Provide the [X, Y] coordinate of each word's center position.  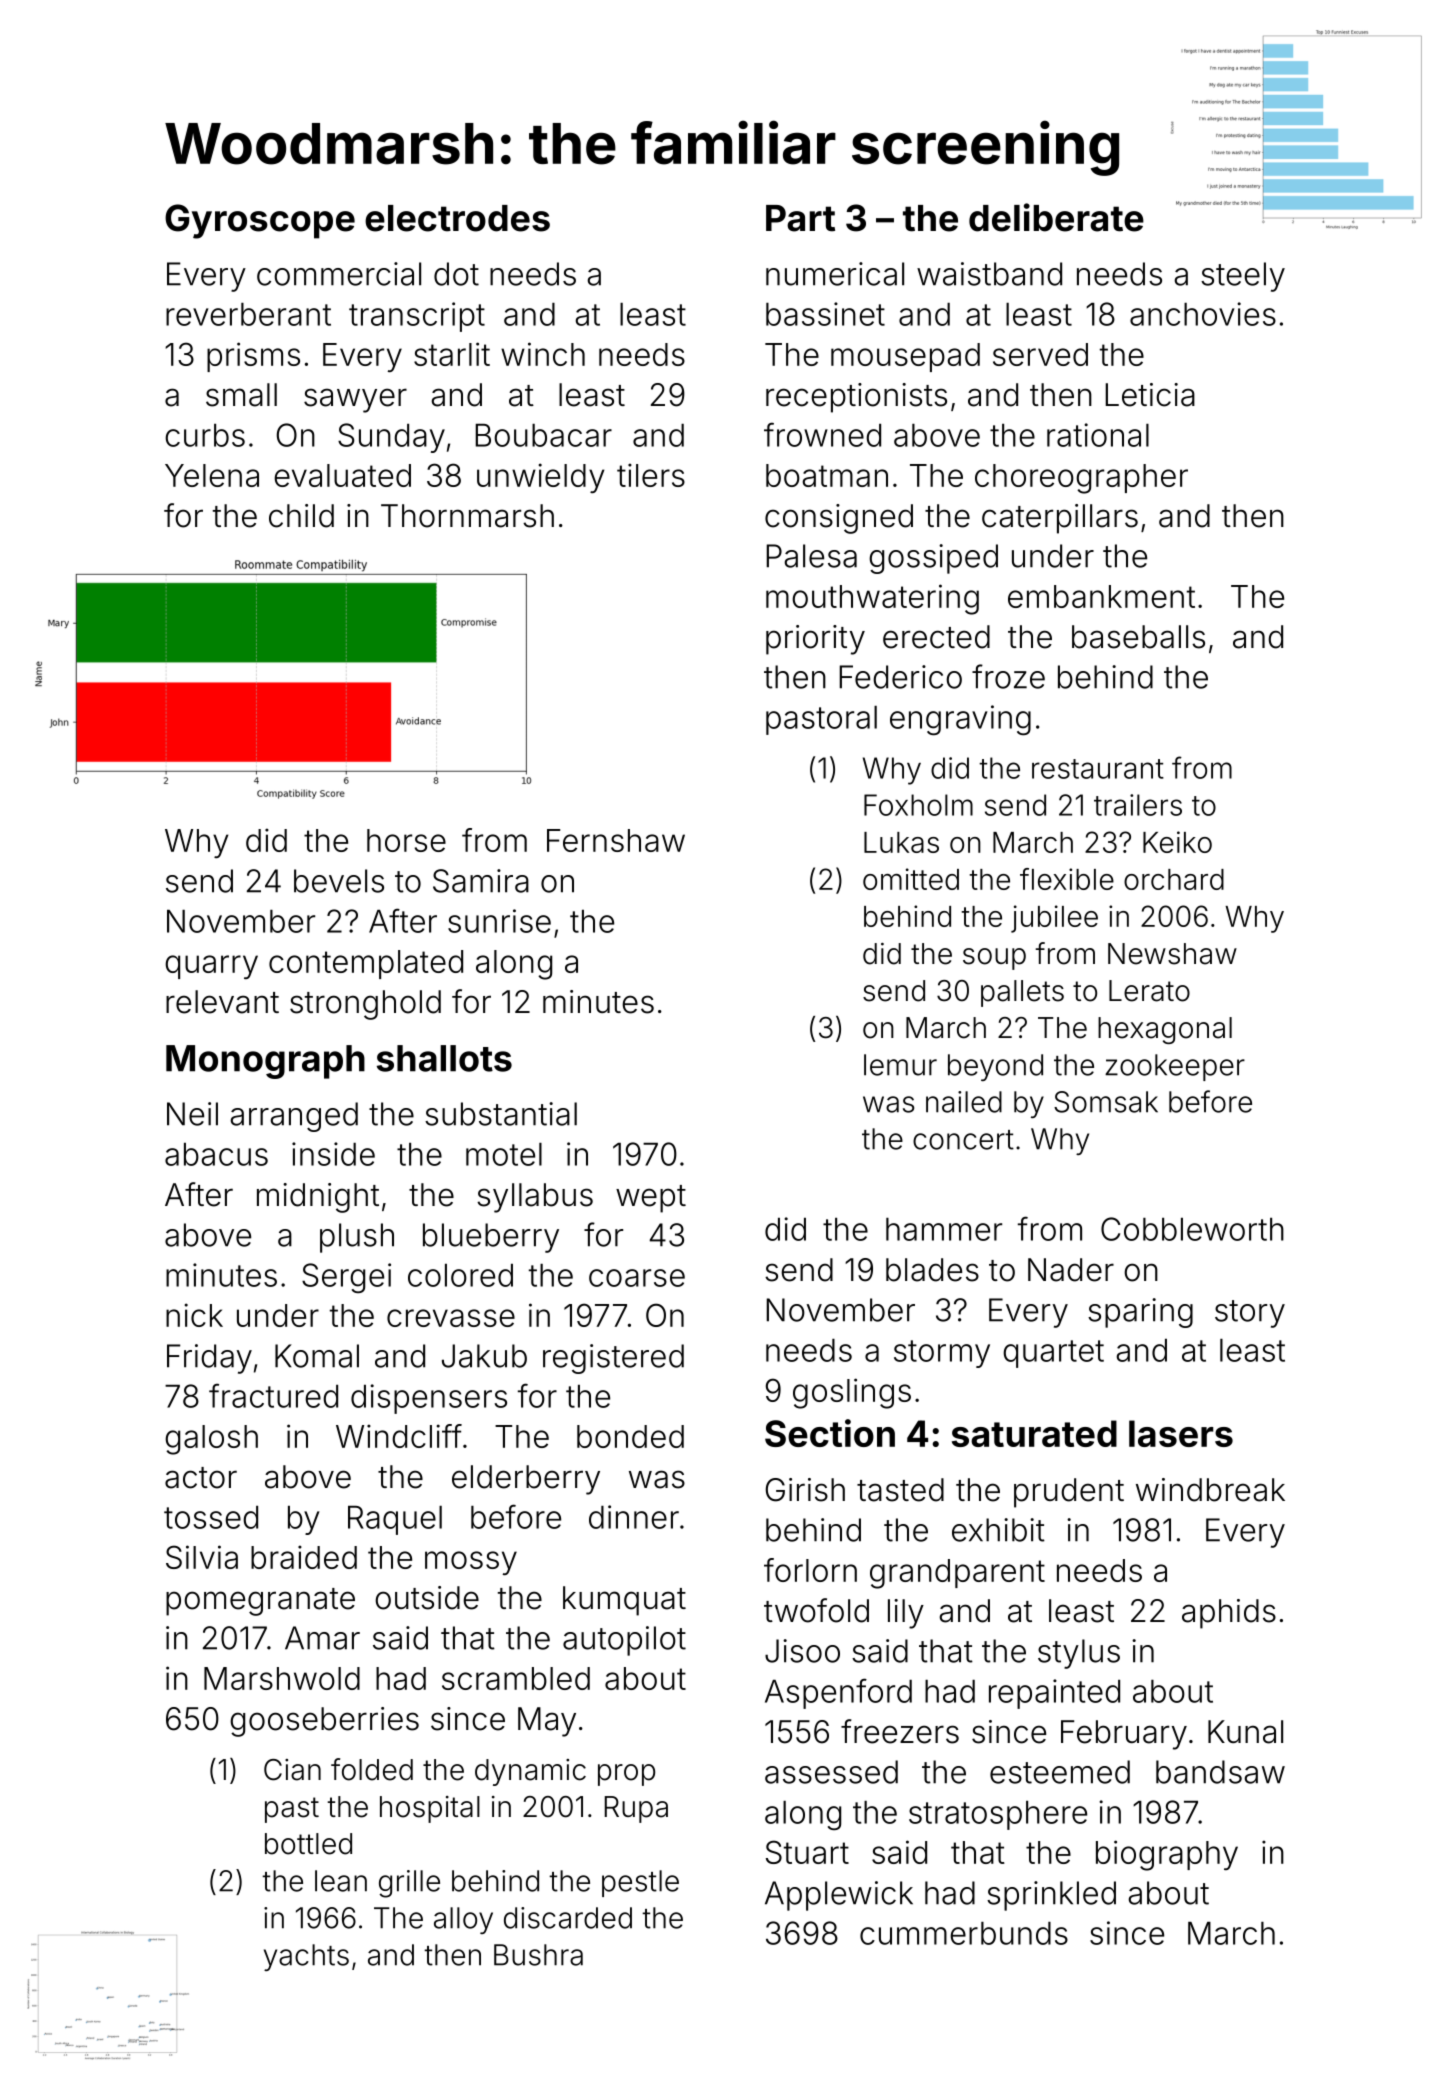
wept [651, 1199]
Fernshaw [616, 840]
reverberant [248, 314]
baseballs [1138, 637]
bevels [339, 881]
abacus [216, 1154]
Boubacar [543, 435]
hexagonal [1165, 1030]
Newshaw [1172, 954]
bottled [308, 1844]
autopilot [624, 1641]
